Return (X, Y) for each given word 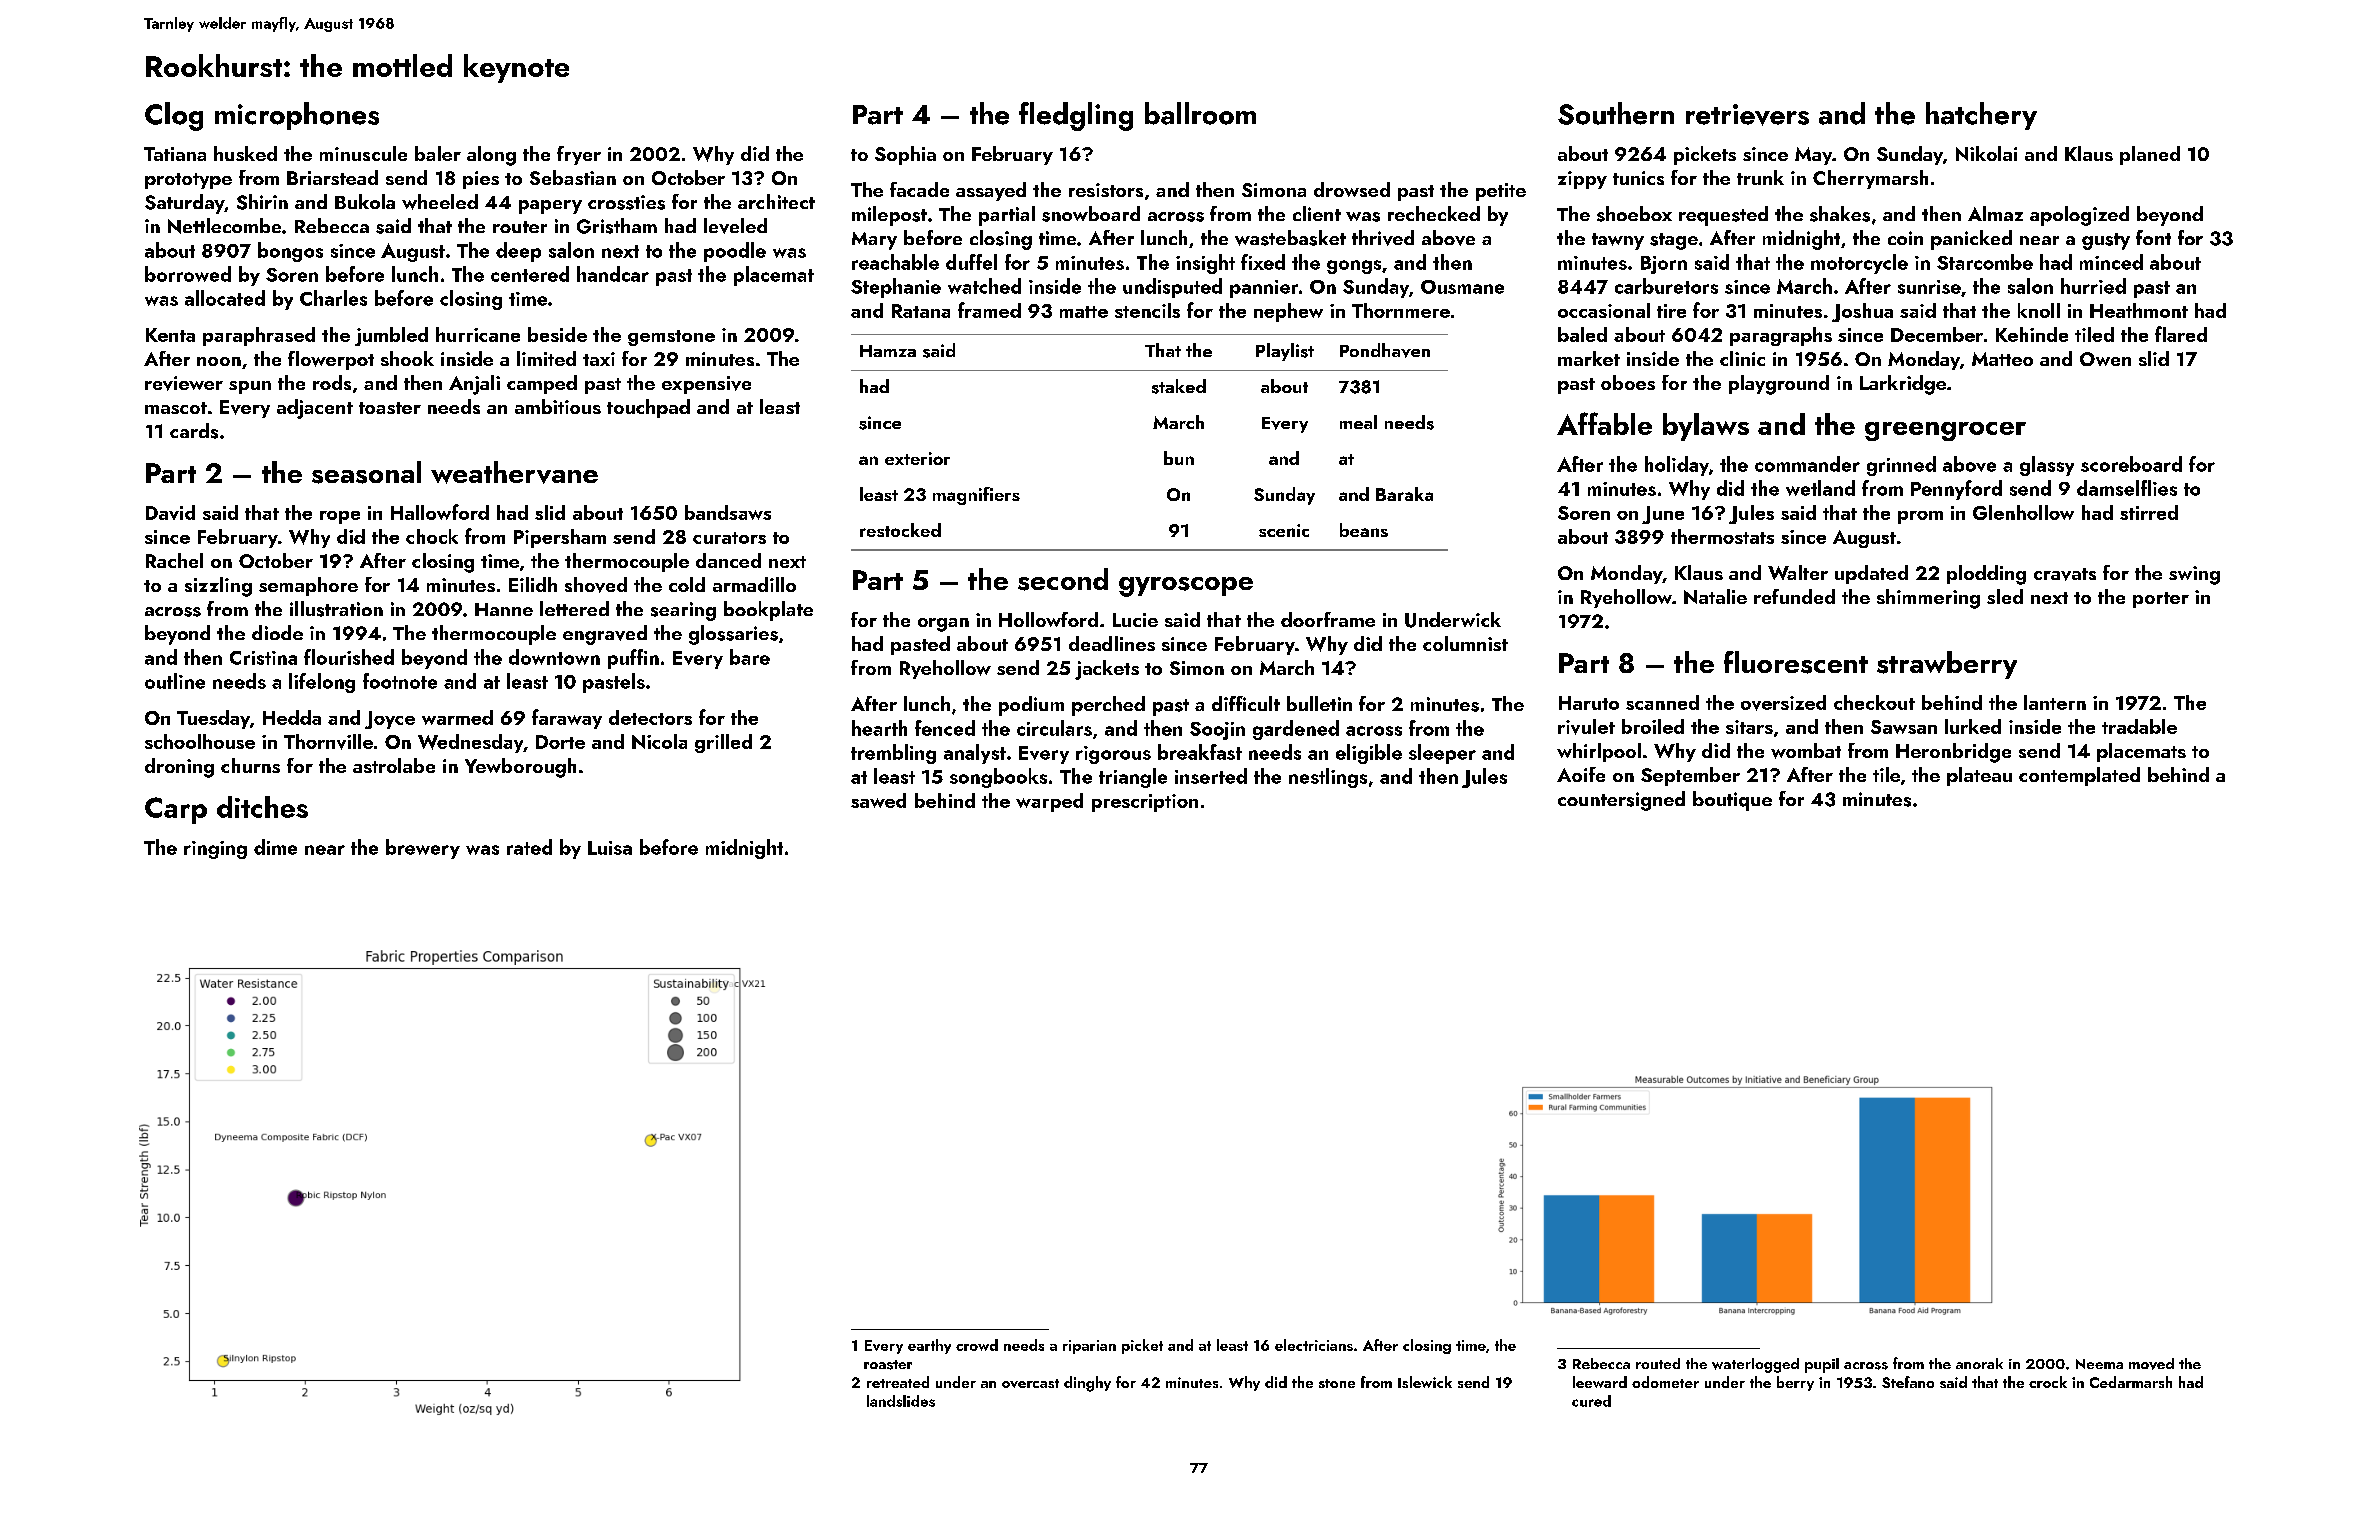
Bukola (365, 201)
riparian (1089, 1347)
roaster (888, 1365)
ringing (215, 850)
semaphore (308, 586)
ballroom (1200, 113)
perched (1108, 706)
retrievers (1747, 115)
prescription (1145, 803)
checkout (1874, 702)
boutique (1732, 801)
